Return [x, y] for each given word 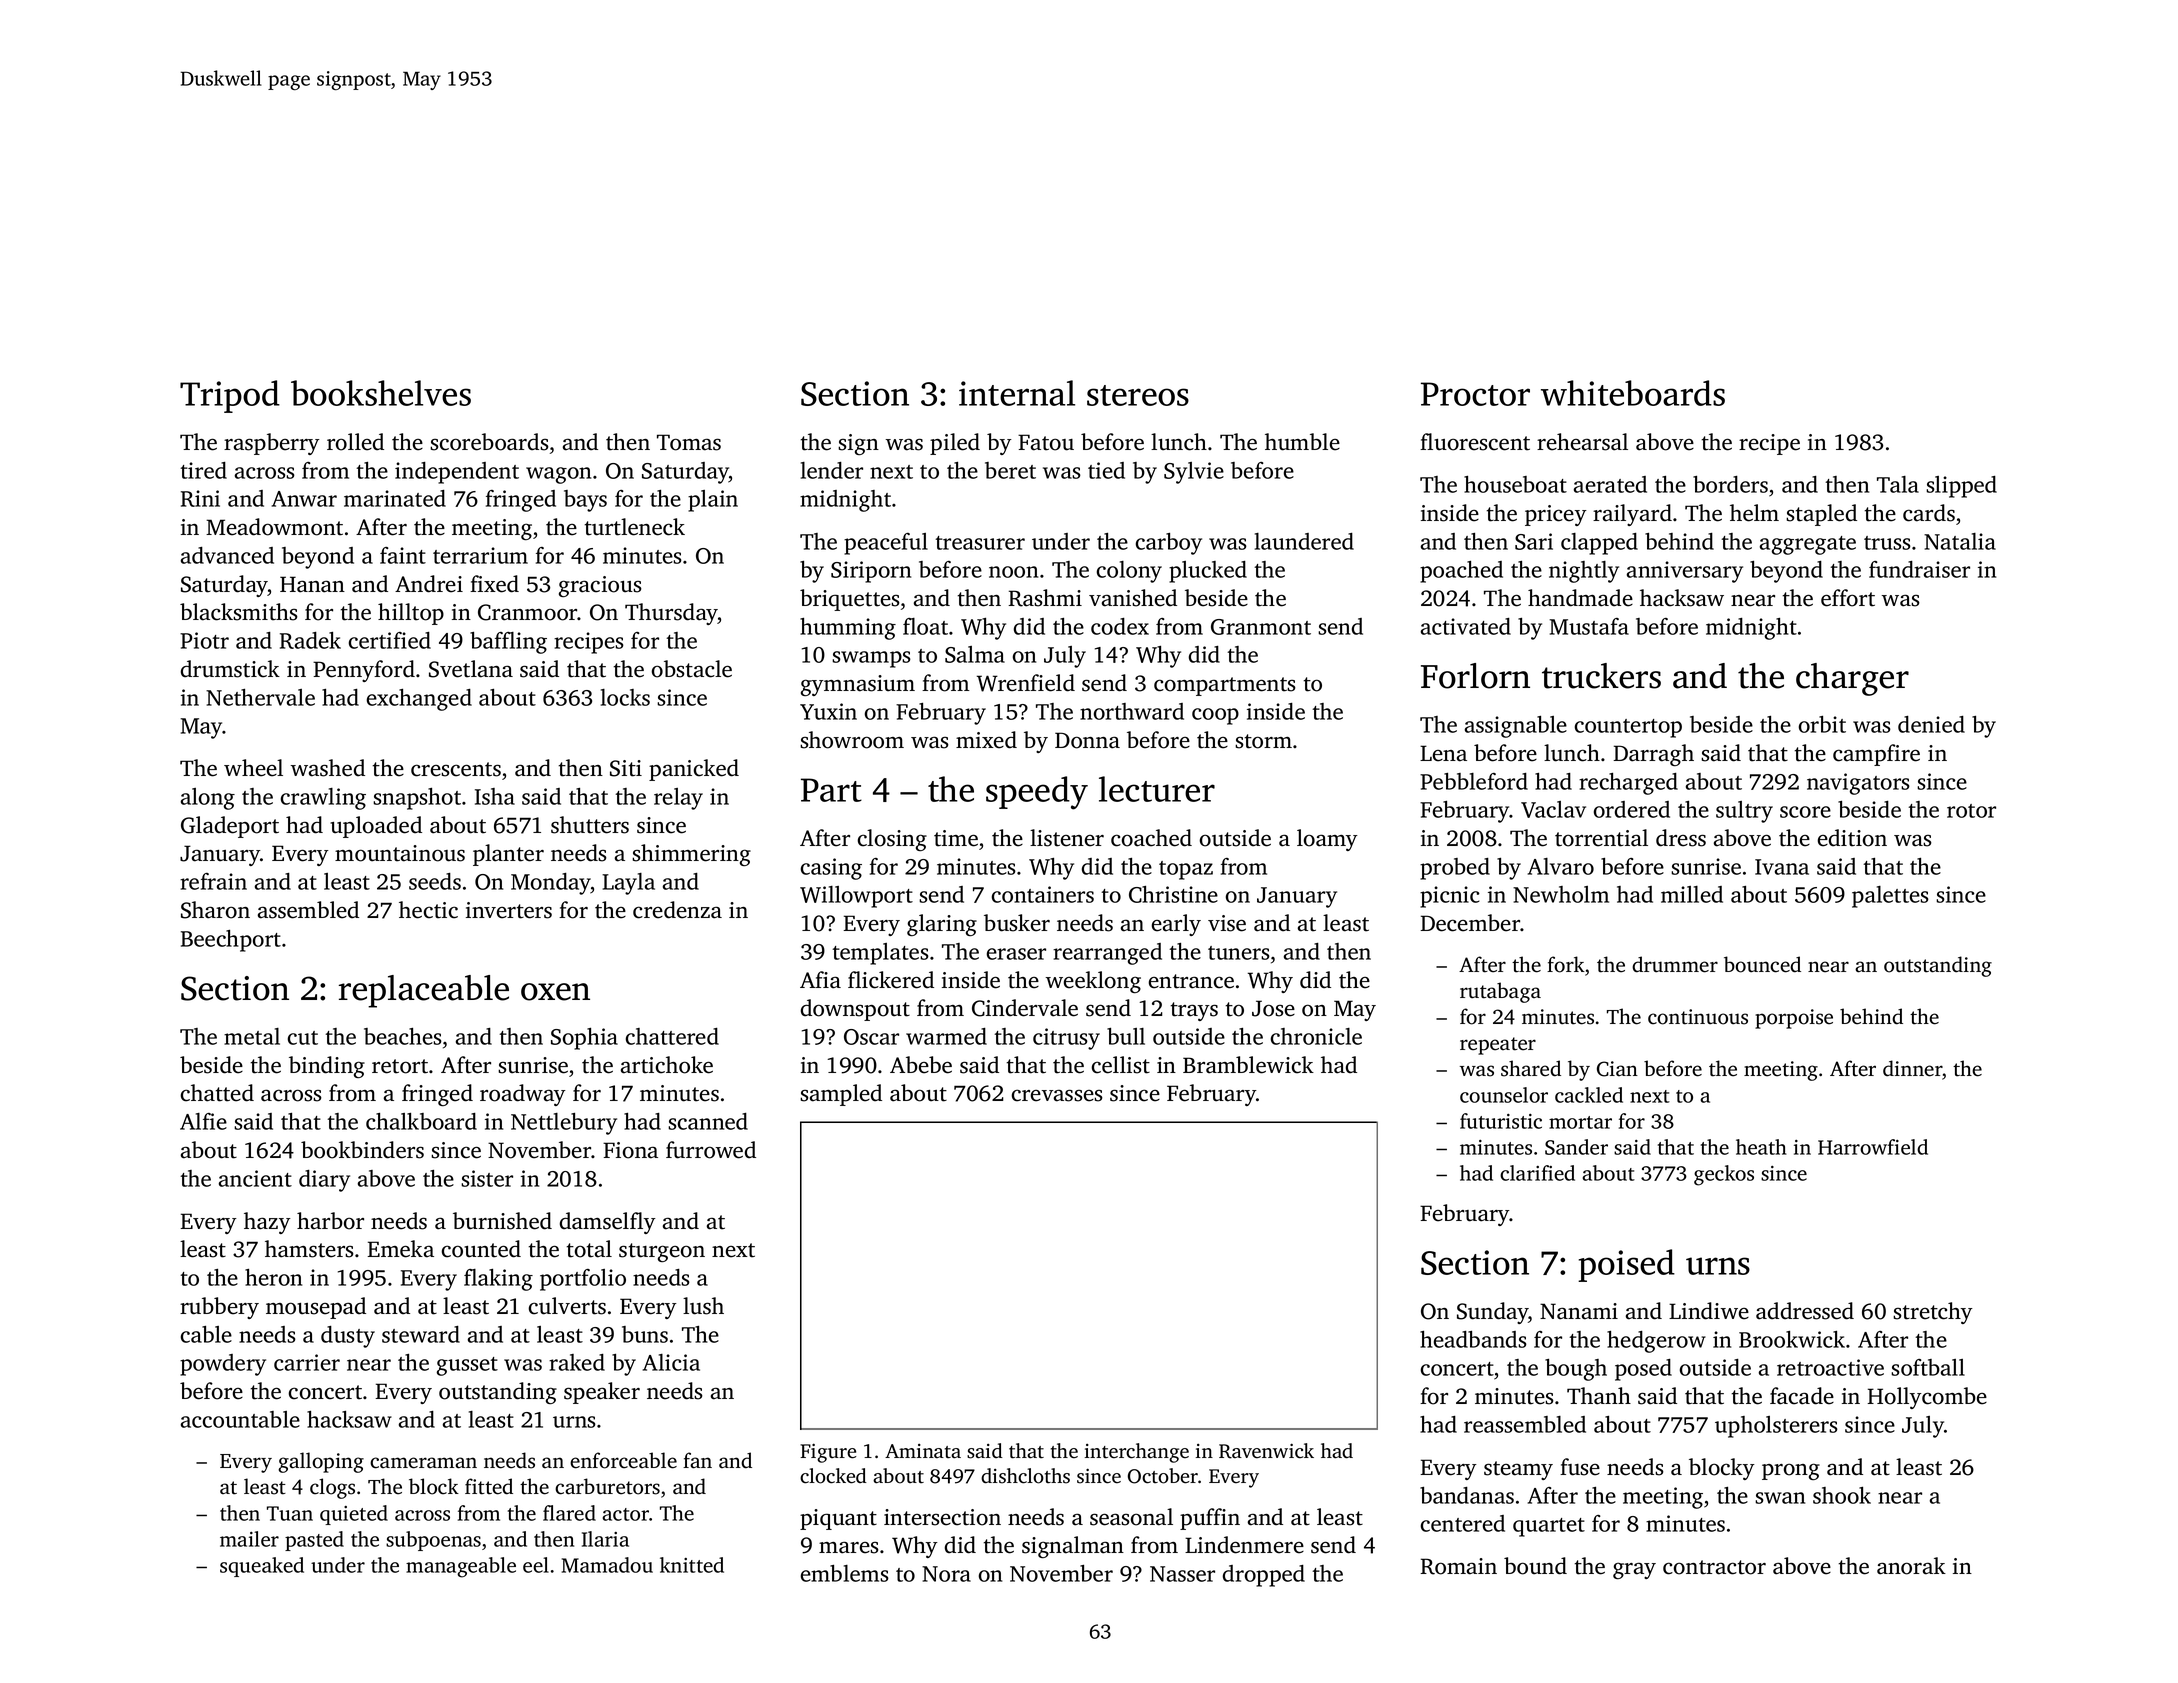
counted [481, 1249]
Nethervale [260, 697]
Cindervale [1025, 1008]
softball [1928, 1367]
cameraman [423, 1463]
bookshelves [381, 393]
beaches [403, 1036]
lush [703, 1306]
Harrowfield [1873, 1147]
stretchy [1933, 1313]
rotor [1971, 811]
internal [1017, 393]
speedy [1037, 793]
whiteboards [1633, 393]
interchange [1137, 1453]
